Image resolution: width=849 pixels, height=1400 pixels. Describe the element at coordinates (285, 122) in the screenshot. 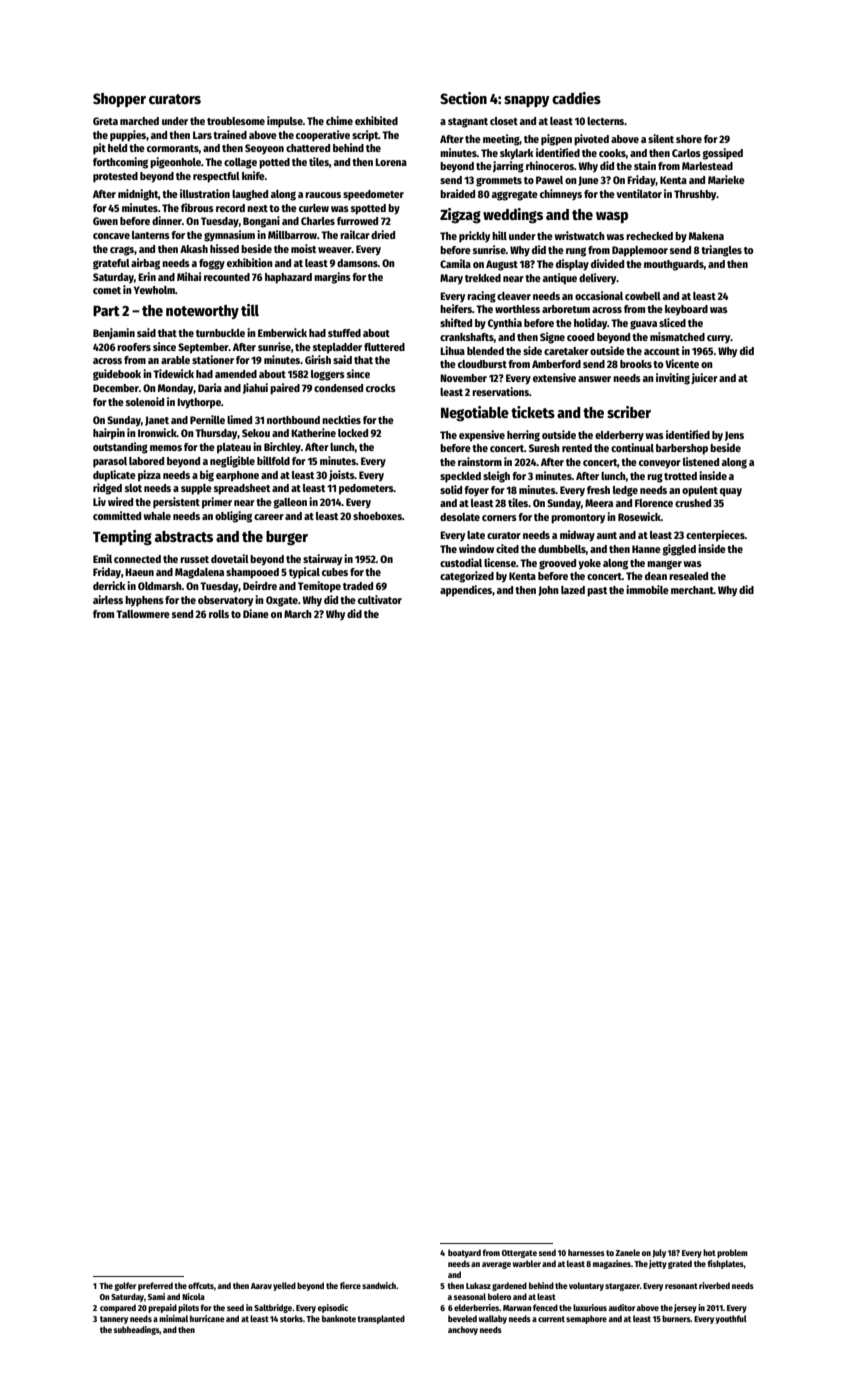

I see `impulse` at that location.
